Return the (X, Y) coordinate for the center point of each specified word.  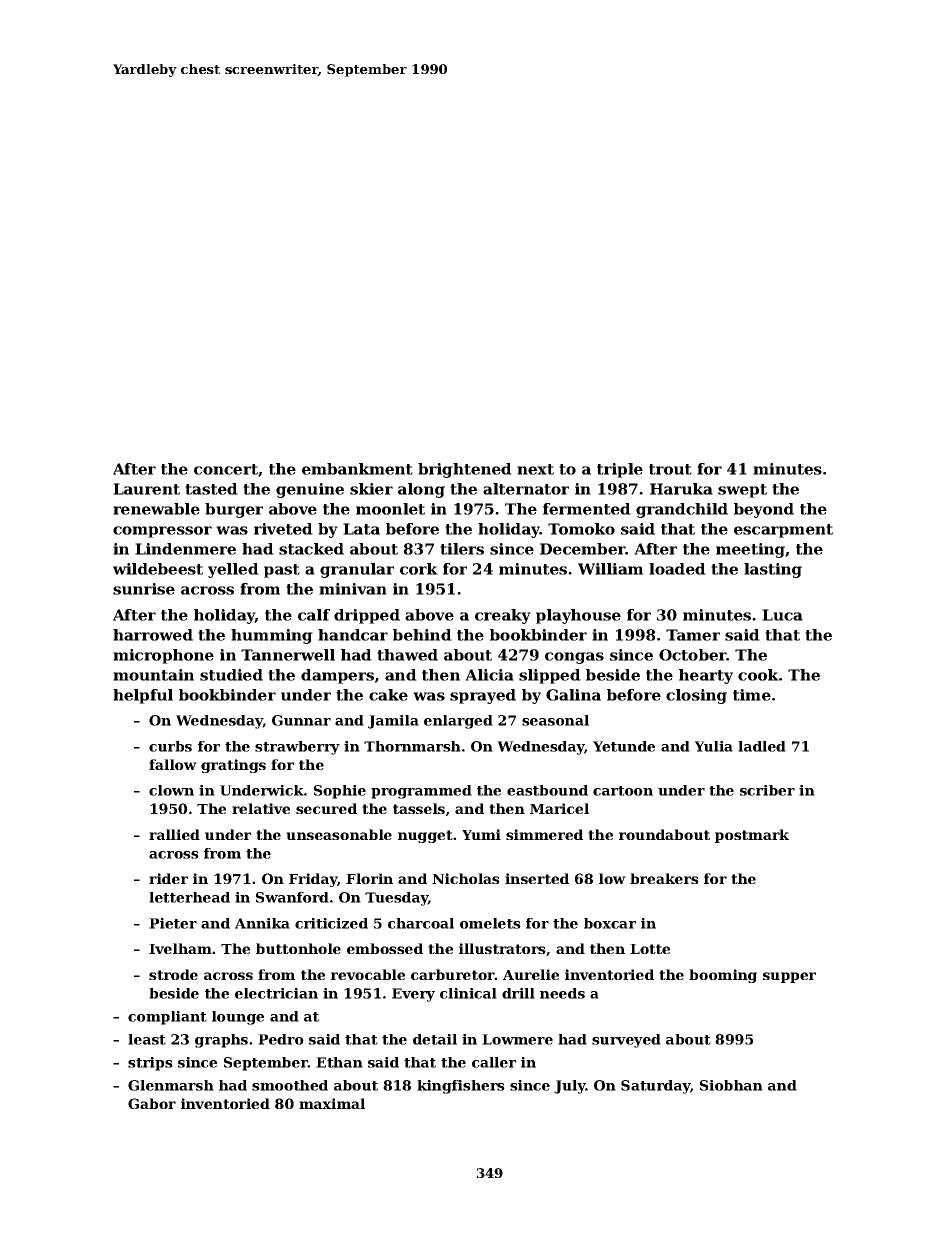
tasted (211, 489)
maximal (332, 1103)
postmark (752, 836)
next (535, 469)
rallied (174, 834)
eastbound (547, 790)
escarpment (783, 531)
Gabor (152, 1103)
